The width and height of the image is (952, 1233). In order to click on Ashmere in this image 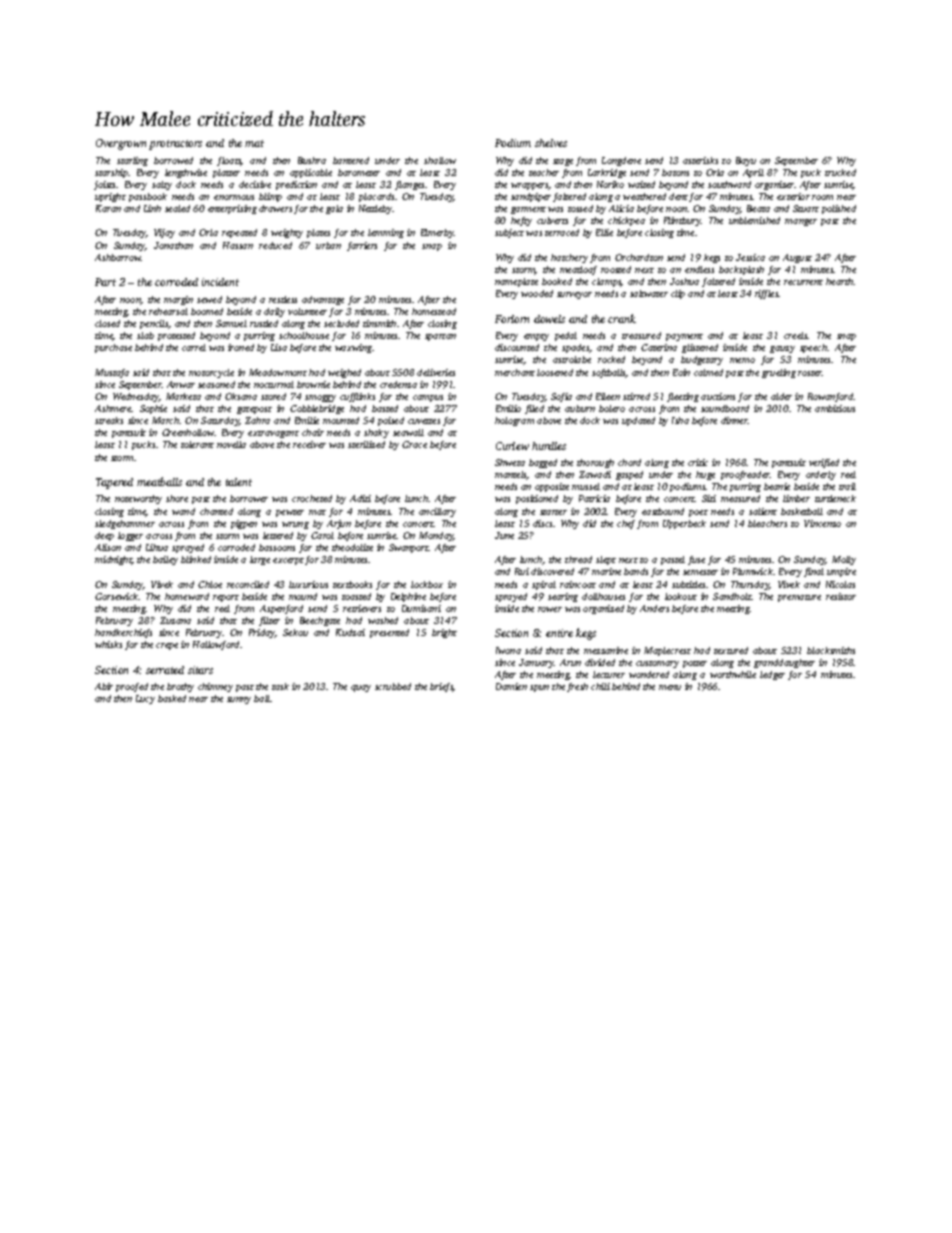, I will do `click(113, 408)`.
